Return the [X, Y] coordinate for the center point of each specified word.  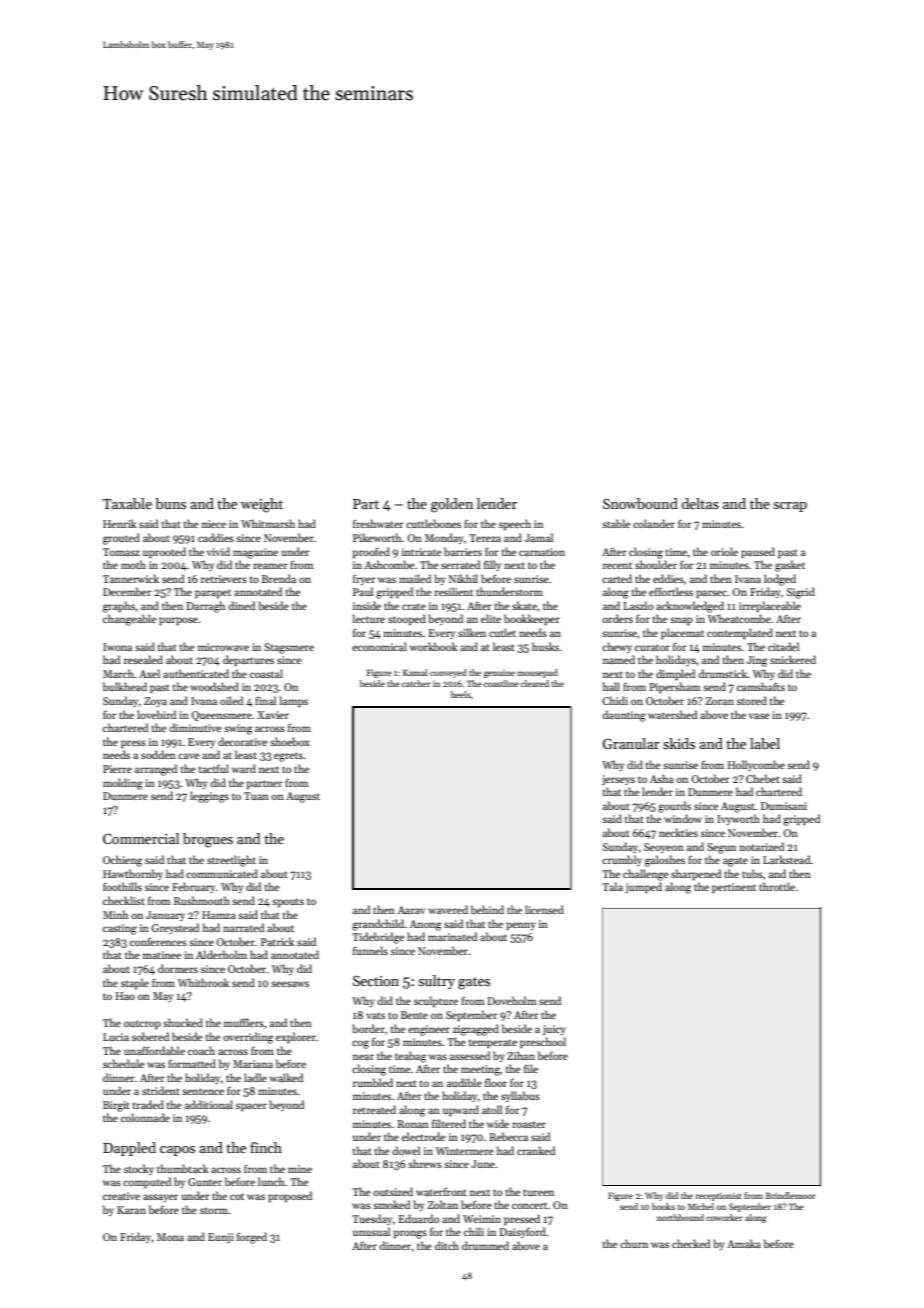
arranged [156, 770]
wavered [448, 909]
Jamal [539, 537]
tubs [752, 873]
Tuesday [372, 1219]
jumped [643, 888]
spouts [288, 902]
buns [170, 503]
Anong [425, 925]
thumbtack [183, 1168]
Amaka [744, 1243]
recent [617, 565]
